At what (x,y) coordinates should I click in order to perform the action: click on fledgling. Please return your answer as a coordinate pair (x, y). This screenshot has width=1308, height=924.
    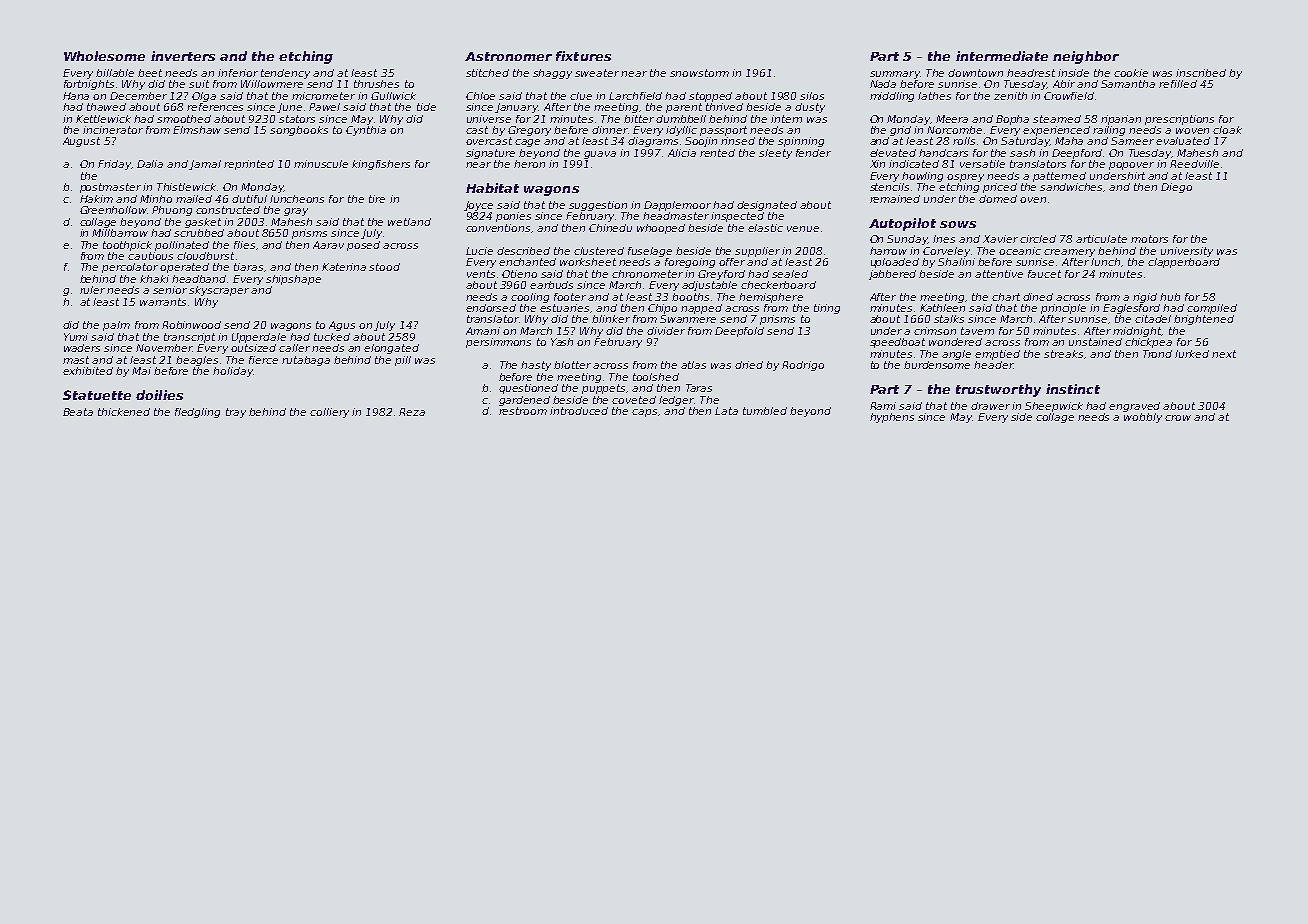
    Looking at the image, I should click on (197, 413).
